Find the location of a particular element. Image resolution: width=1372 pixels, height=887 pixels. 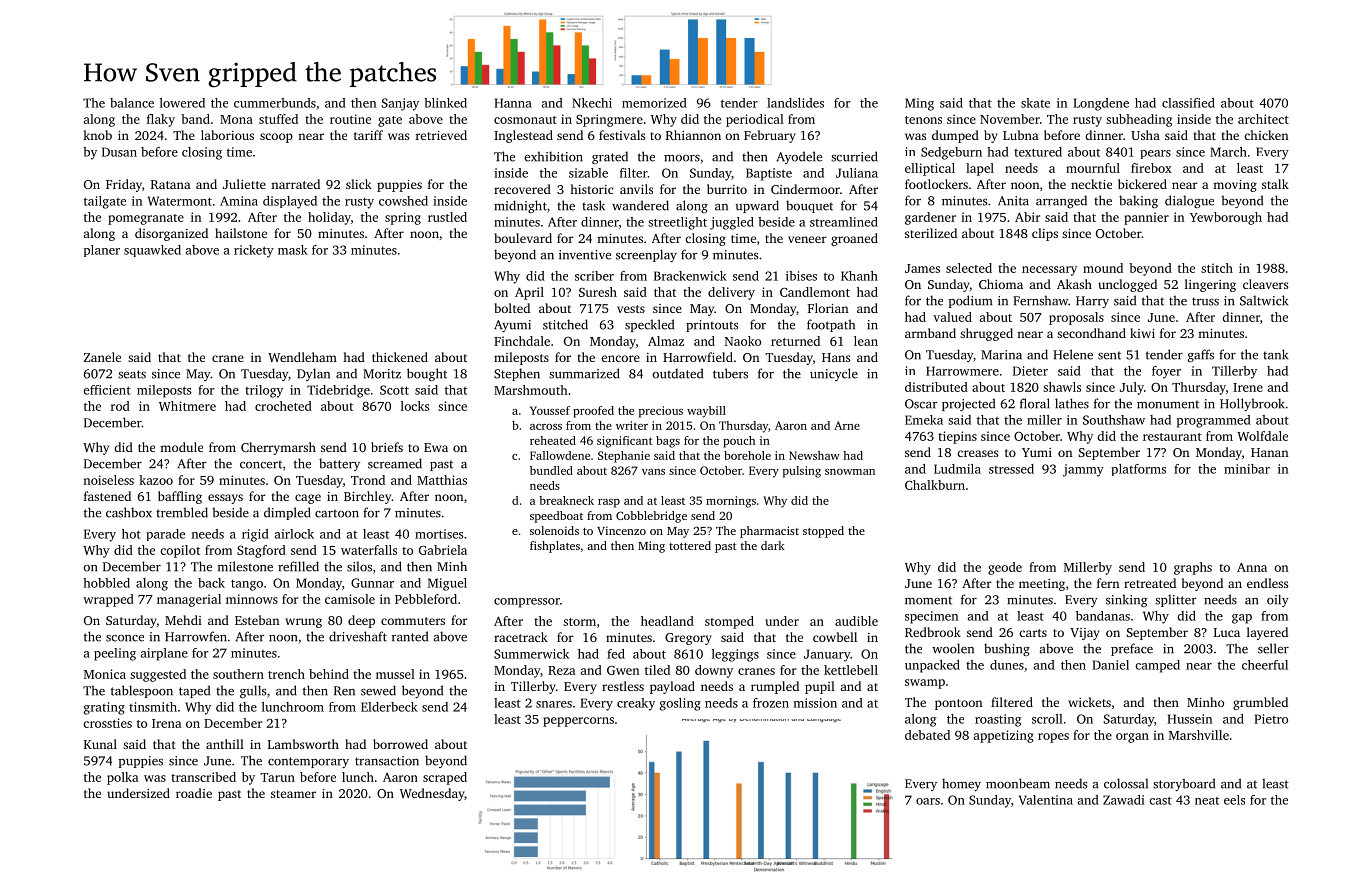

memorized is located at coordinates (654, 103).
